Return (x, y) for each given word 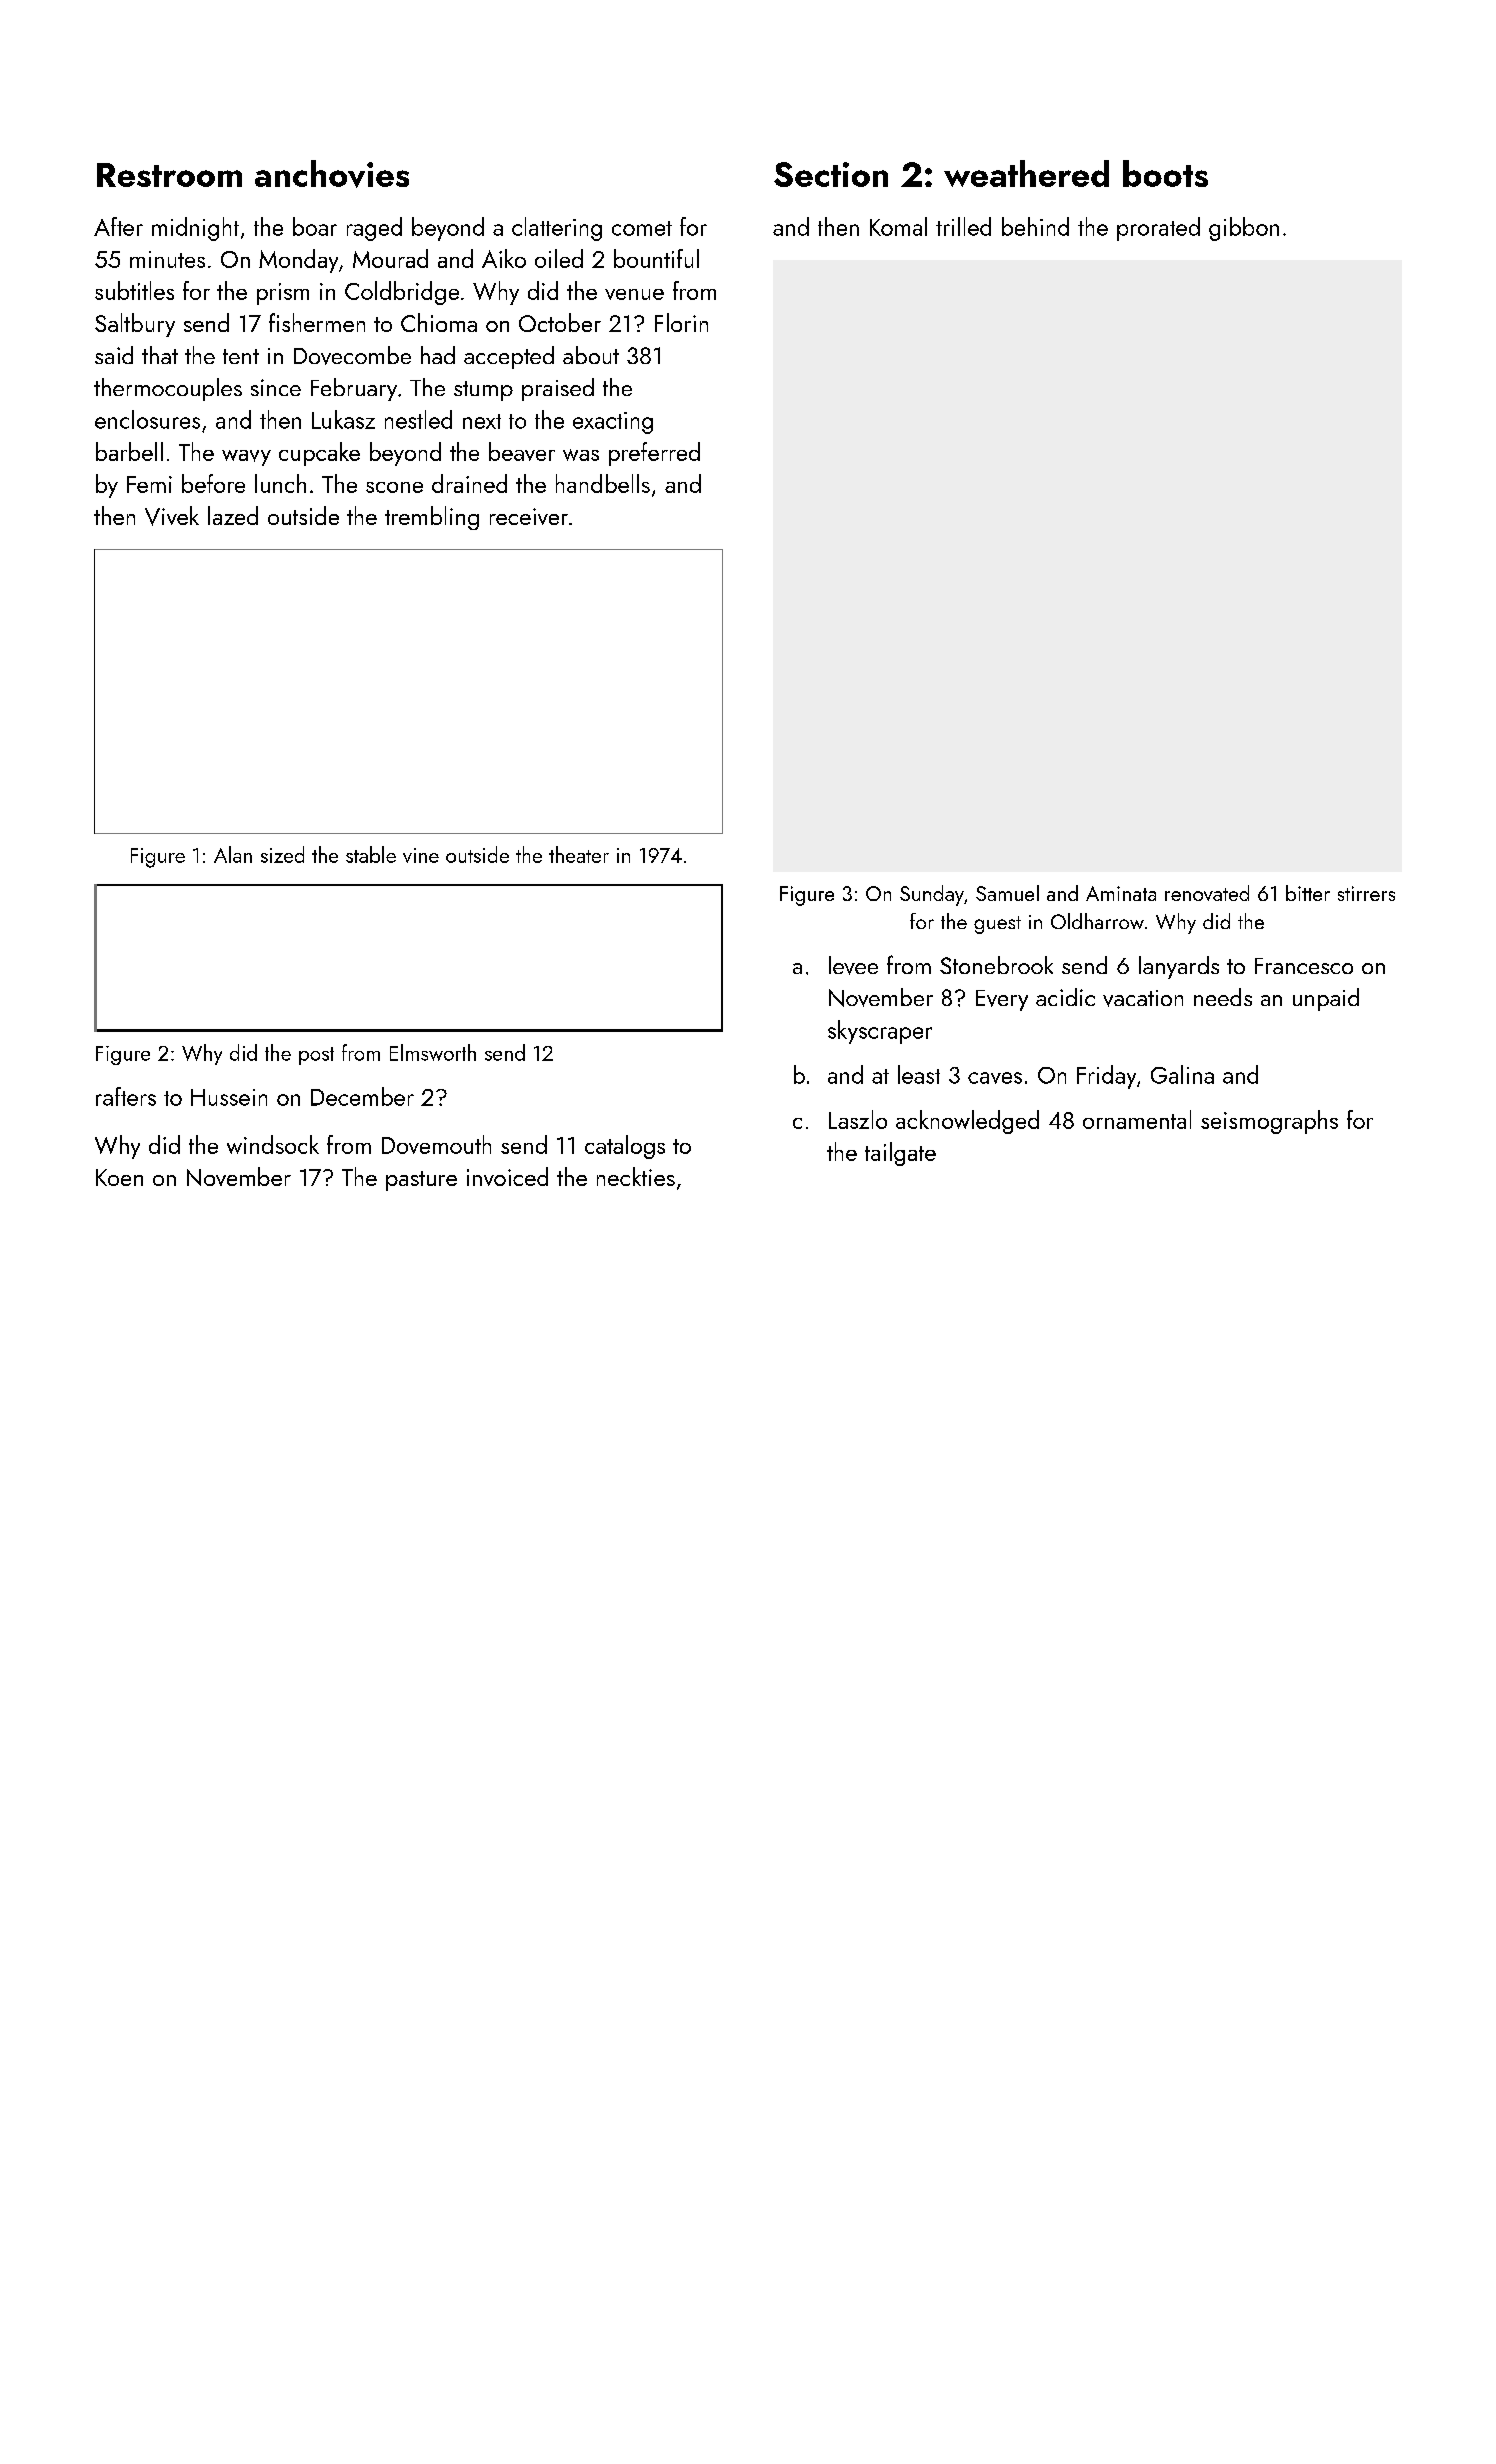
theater (579, 854)
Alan (233, 854)
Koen (119, 1177)
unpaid (1326, 999)
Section (831, 174)
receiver (529, 516)
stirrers (1366, 893)
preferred (654, 454)
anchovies (332, 174)
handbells (603, 483)
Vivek (172, 516)
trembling (432, 518)
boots (1165, 173)
